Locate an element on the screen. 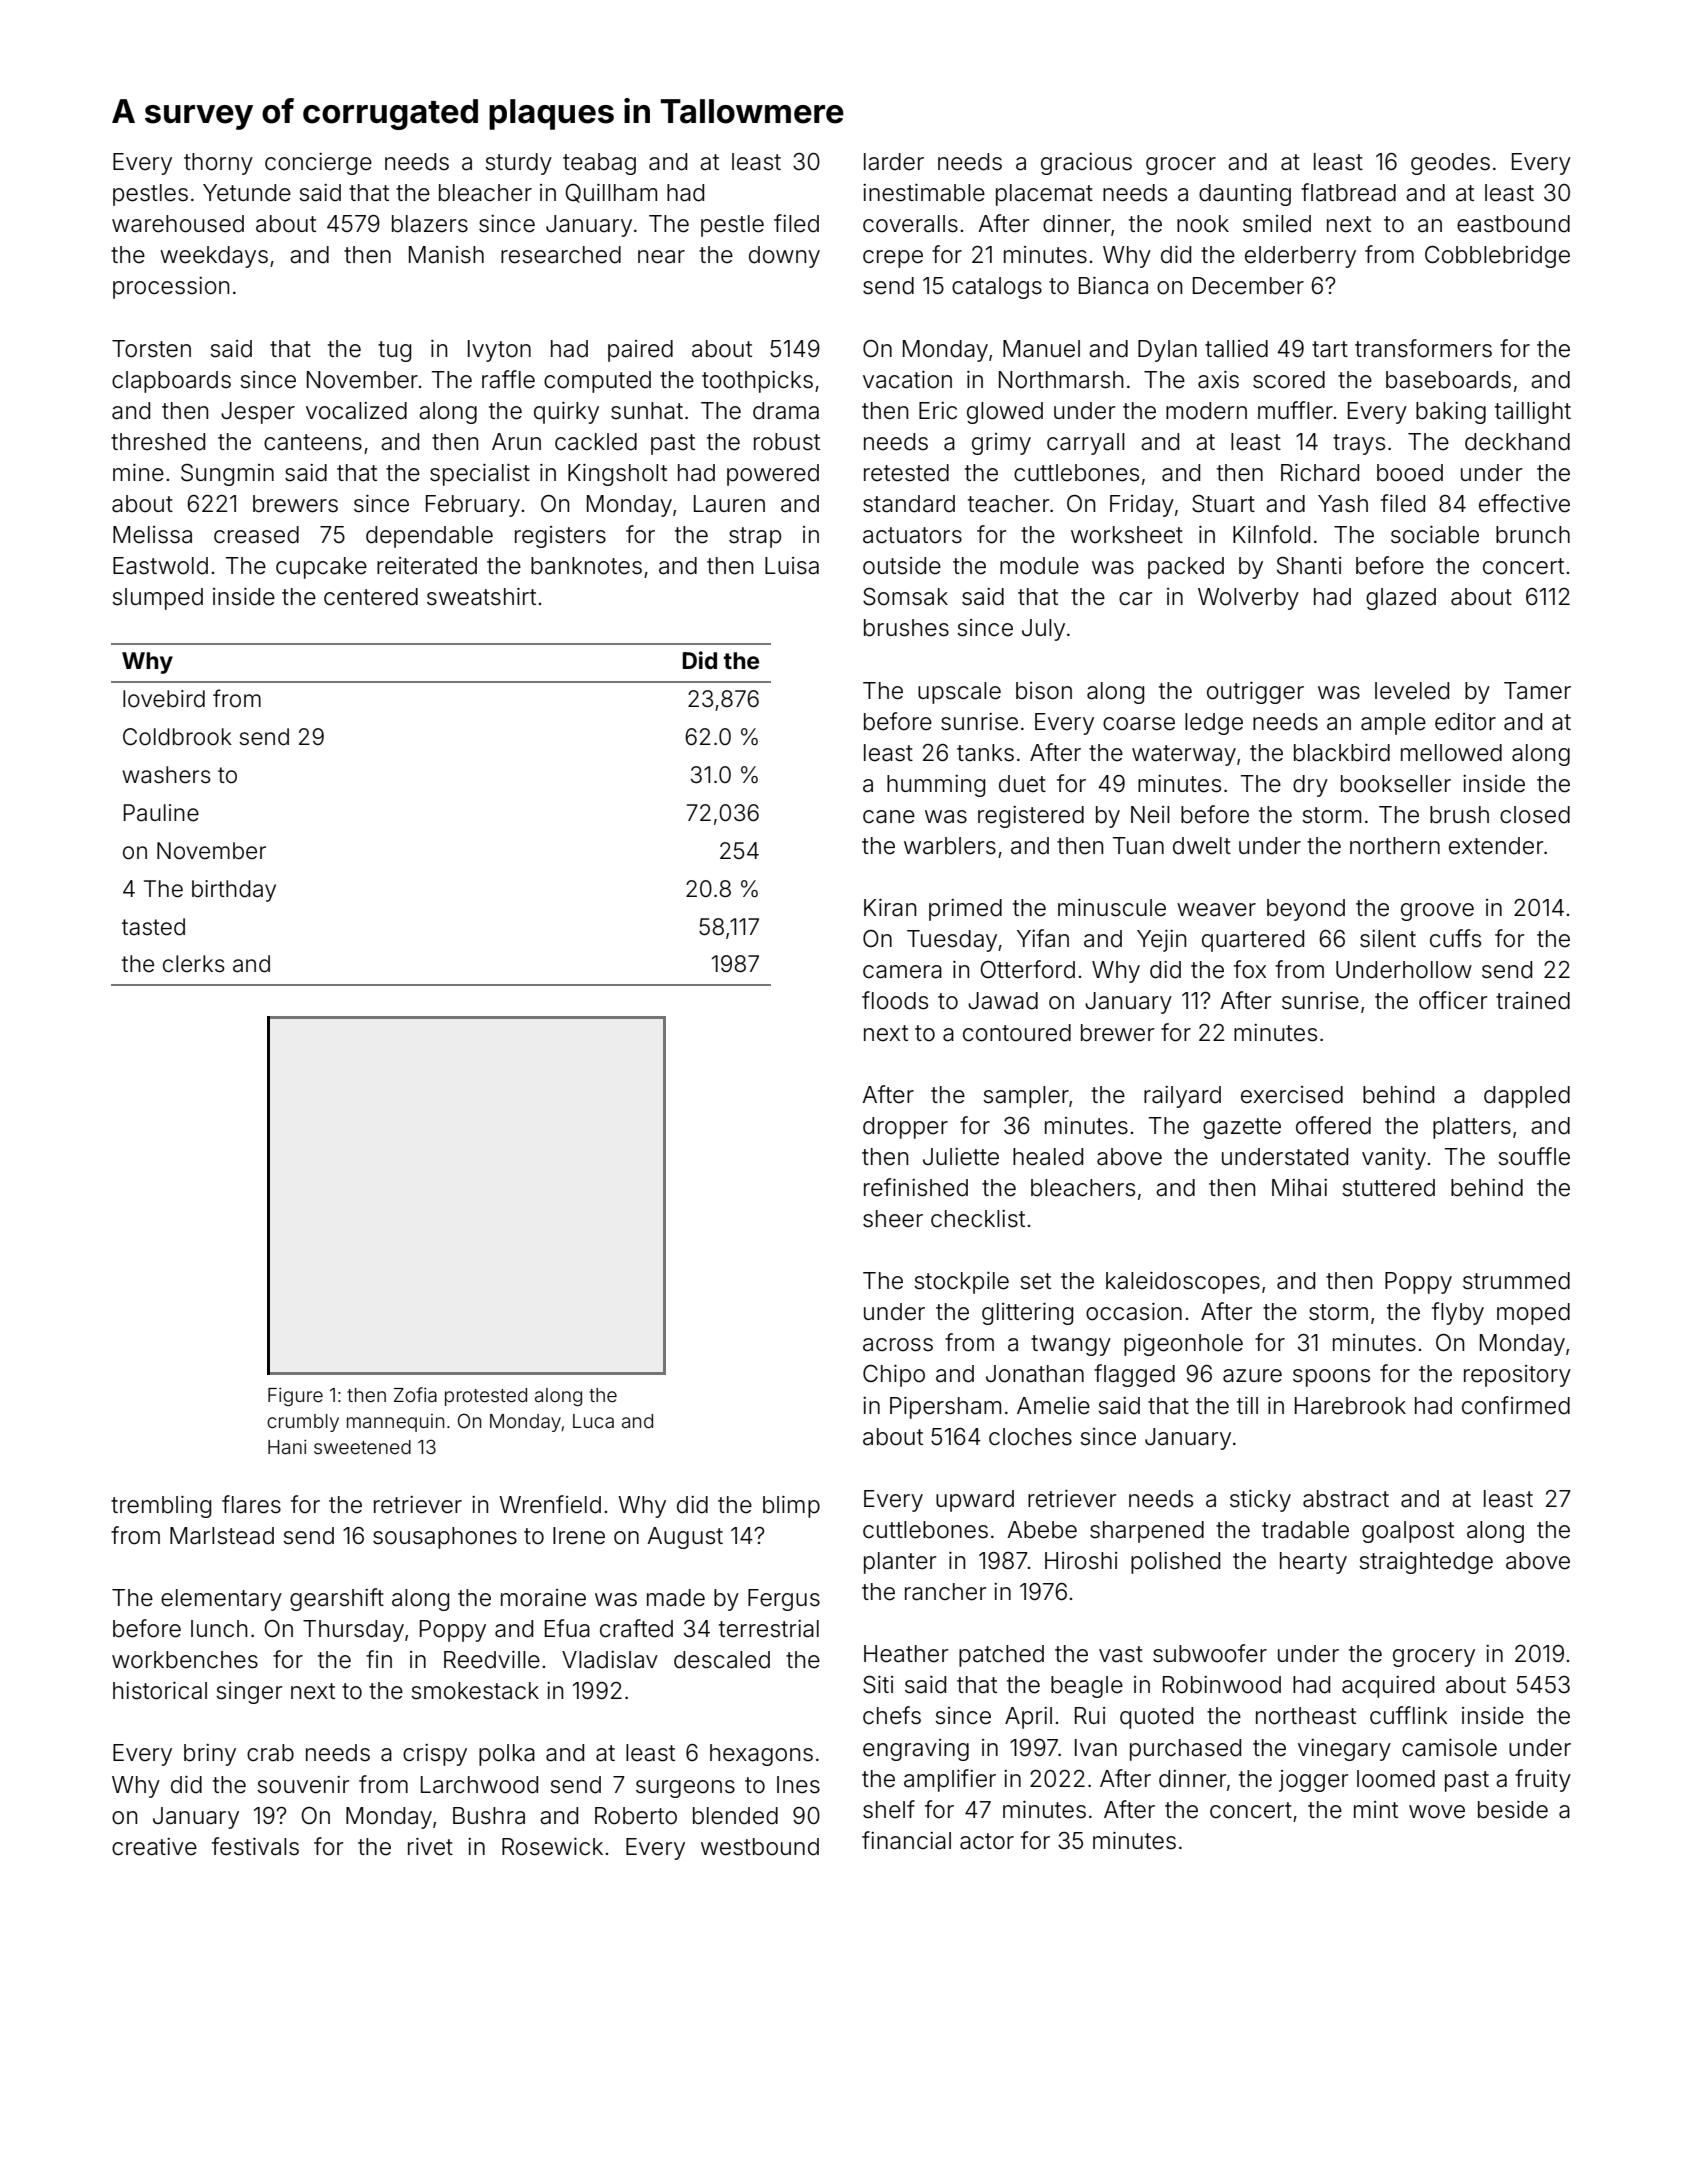 The width and height of the screenshot is (1683, 2178). Kiran is located at coordinates (890, 908).
